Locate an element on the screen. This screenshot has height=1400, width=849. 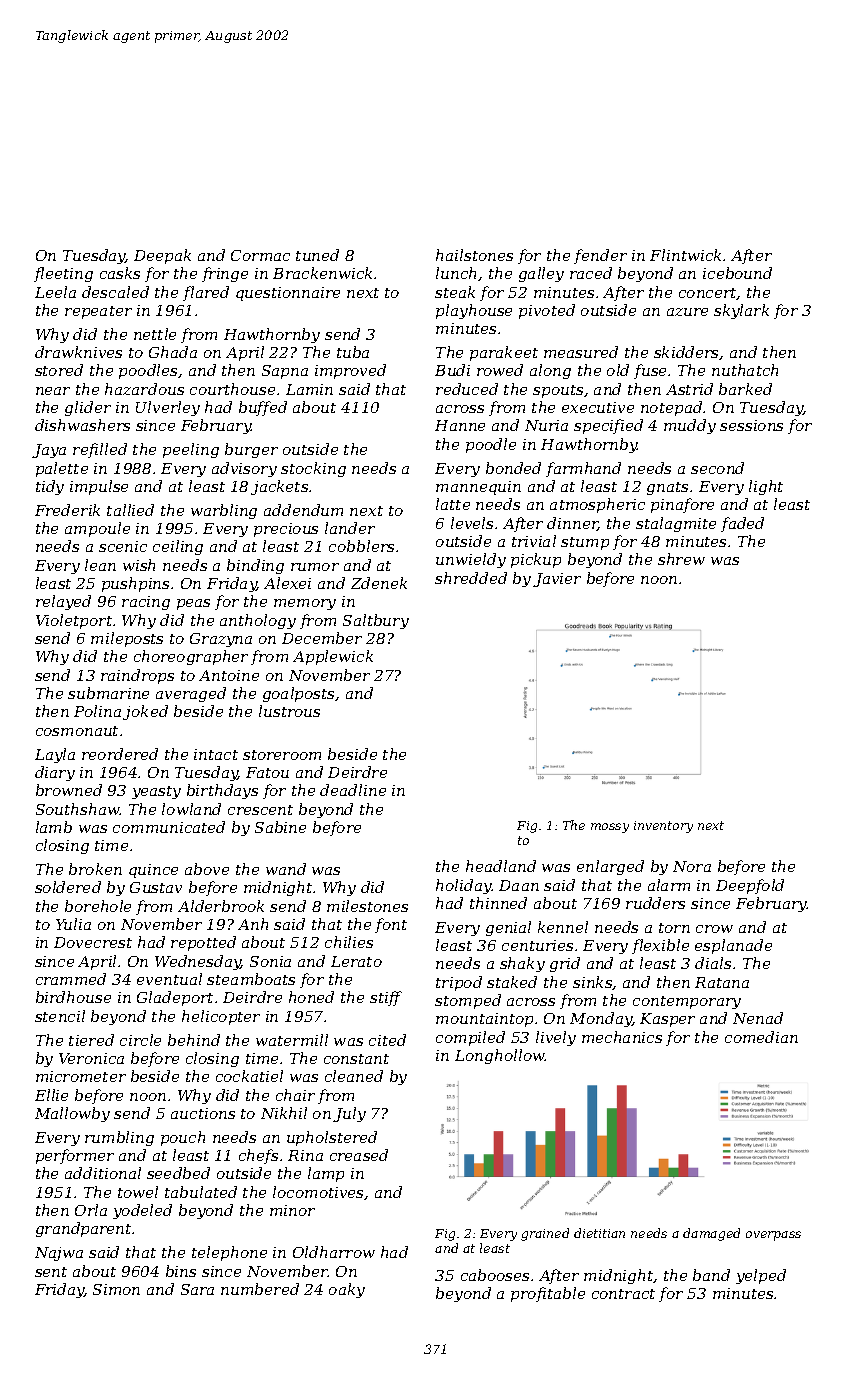
lustrous is located at coordinates (289, 711).
